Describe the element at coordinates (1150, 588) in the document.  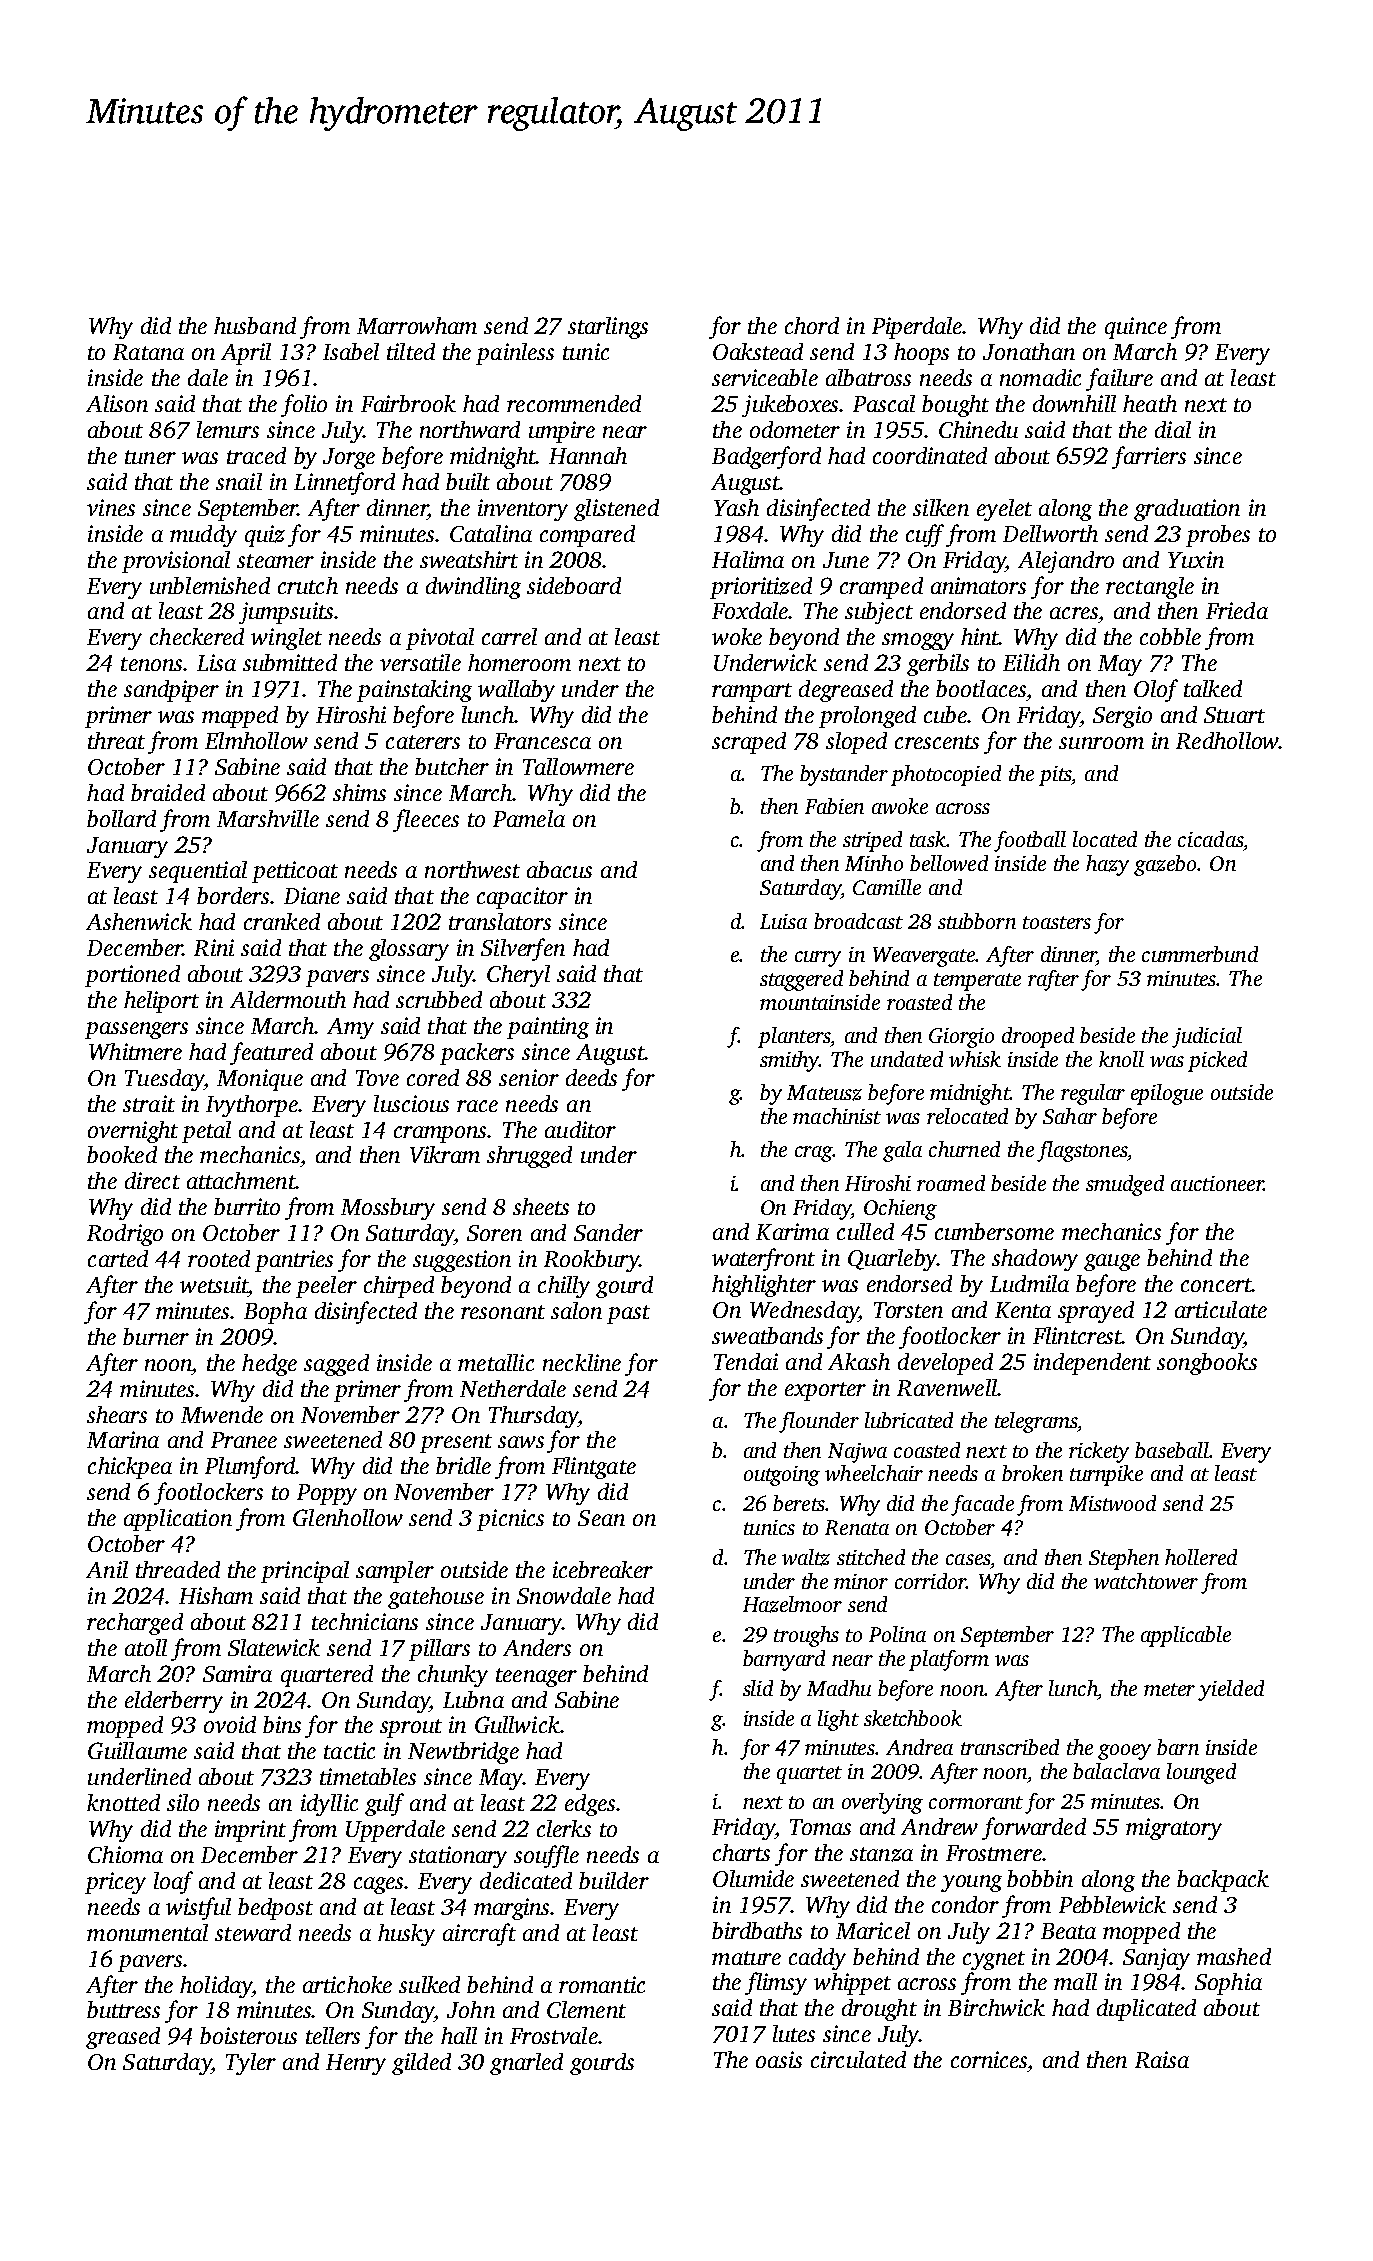
I see `rectangle` at that location.
